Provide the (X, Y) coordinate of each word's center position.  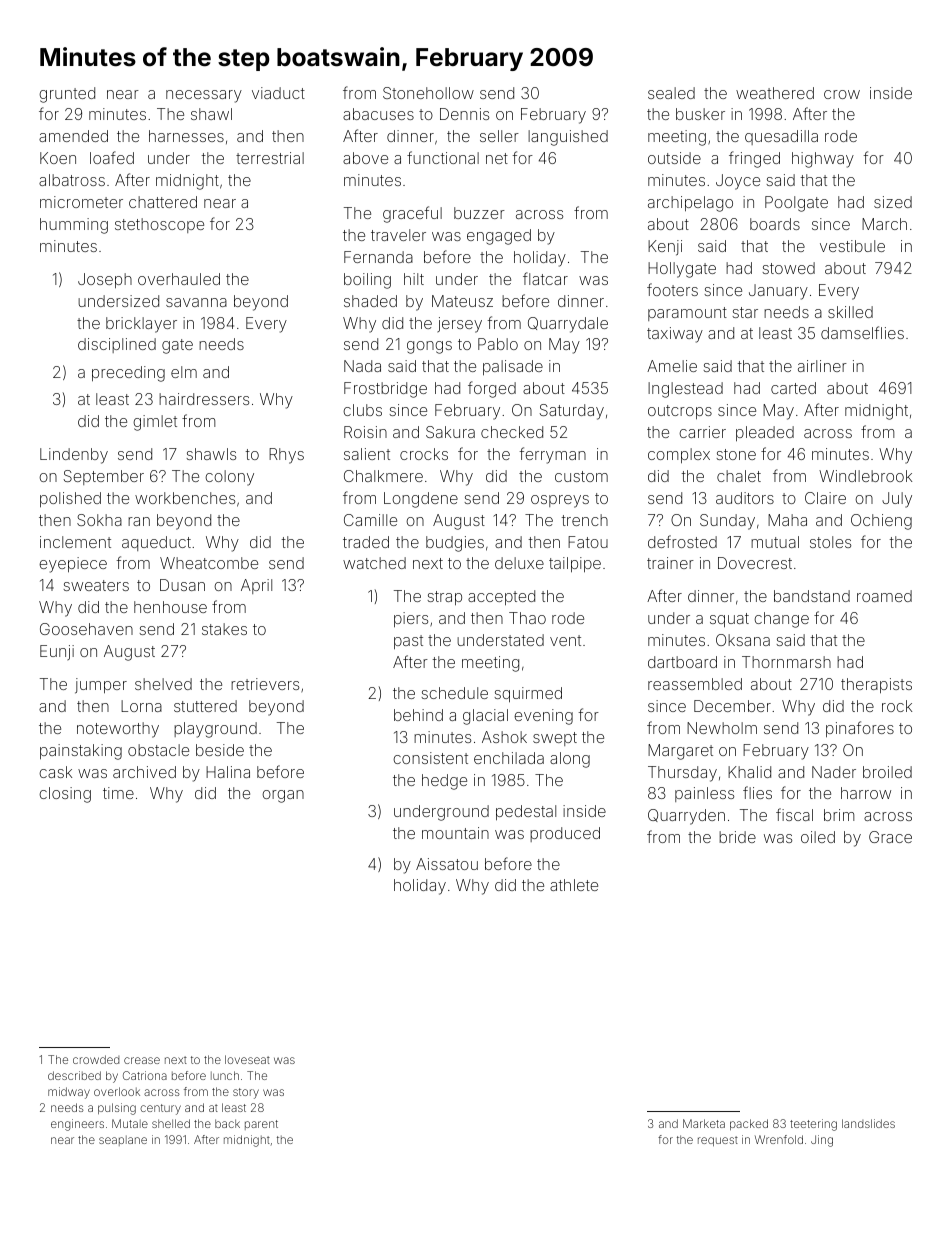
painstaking (81, 752)
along (570, 760)
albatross (72, 180)
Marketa (704, 1123)
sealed (671, 93)
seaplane (123, 1141)
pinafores (860, 729)
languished (568, 138)
